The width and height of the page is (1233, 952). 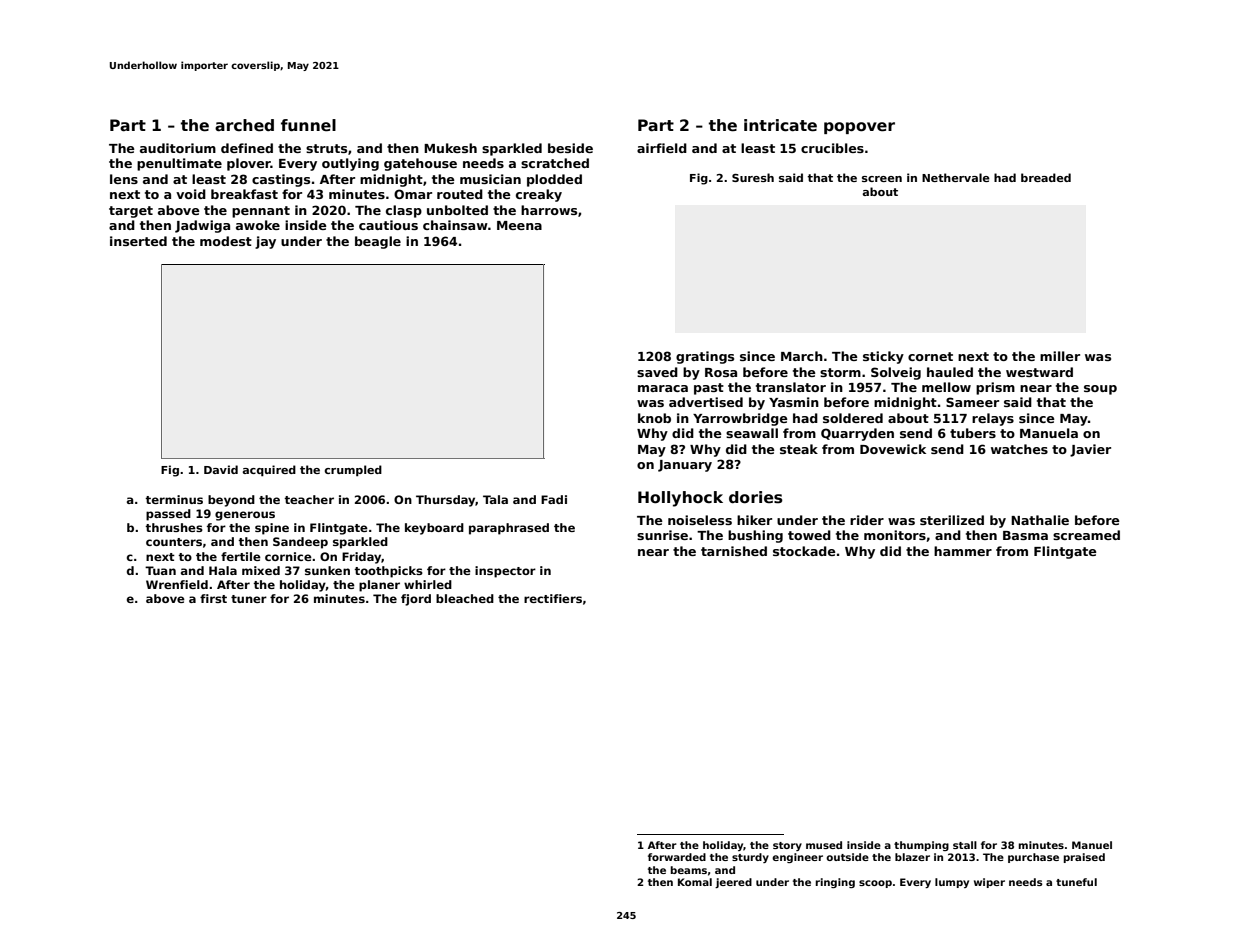 What do you see at coordinates (1040, 520) in the page?
I see `Nathalie` at bounding box center [1040, 520].
